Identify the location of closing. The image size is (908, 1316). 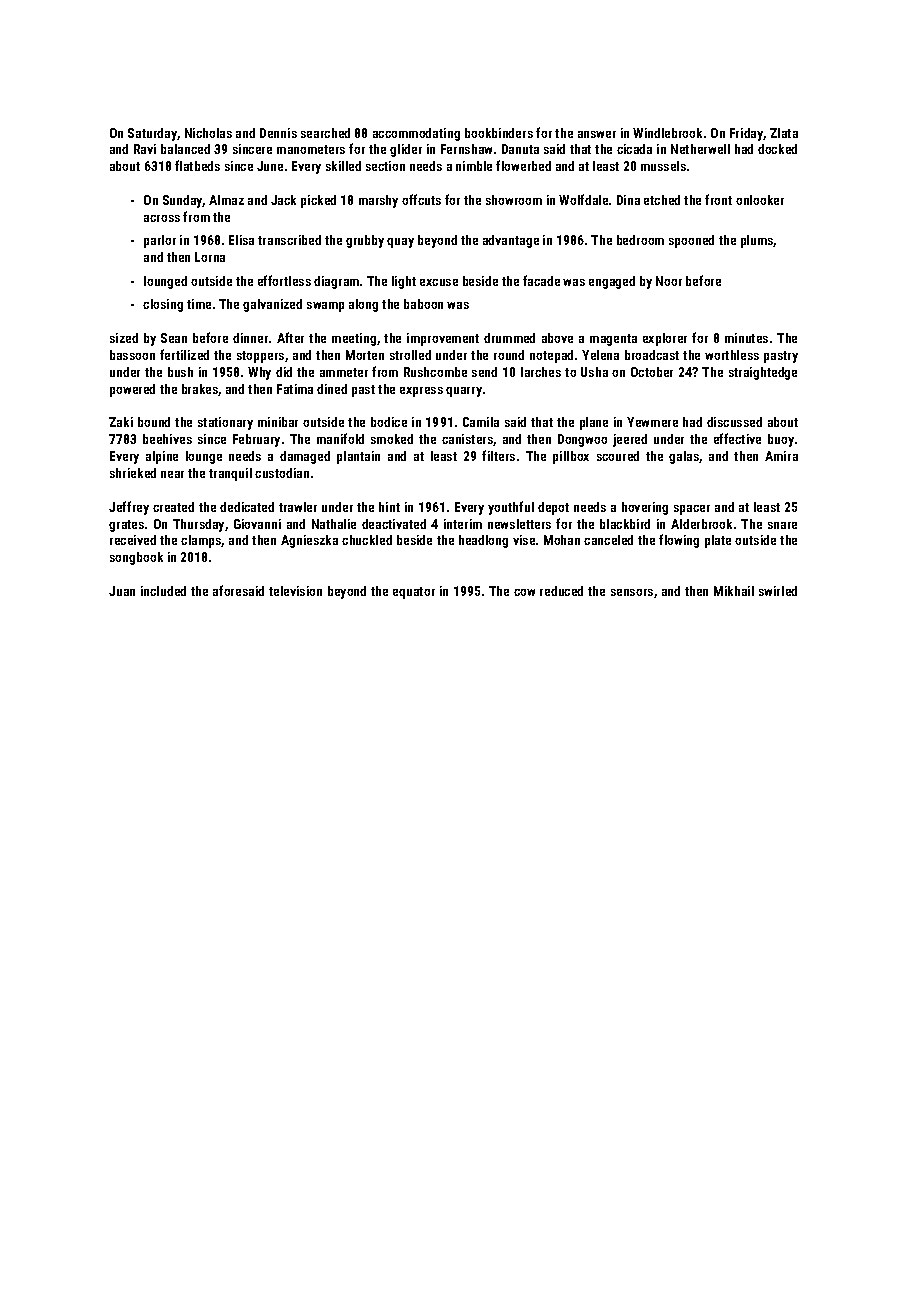
(163, 305).
